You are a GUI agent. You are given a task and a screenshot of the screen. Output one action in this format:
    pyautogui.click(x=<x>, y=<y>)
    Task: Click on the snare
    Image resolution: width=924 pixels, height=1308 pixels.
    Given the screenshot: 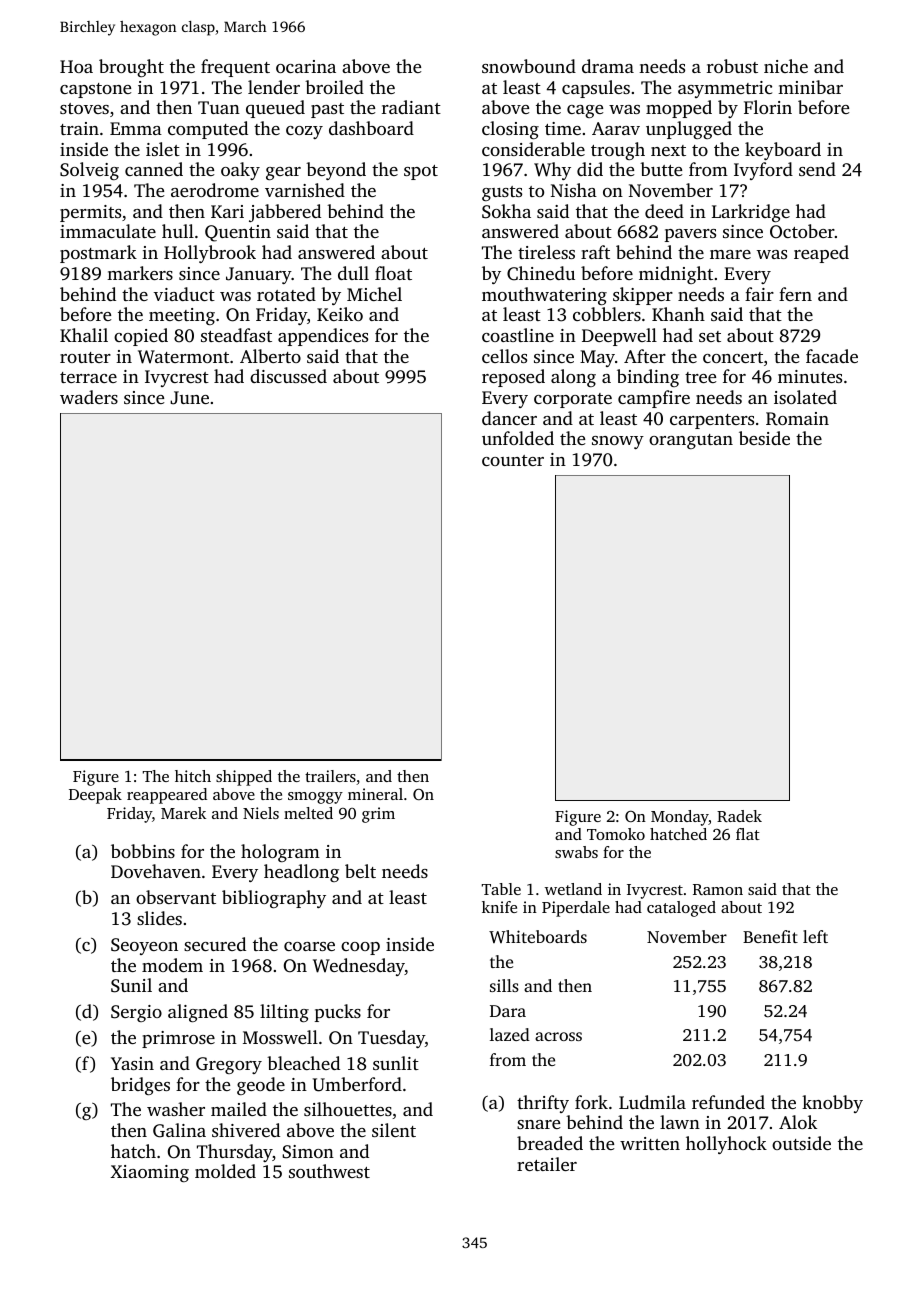 What is the action you would take?
    pyautogui.click(x=538, y=1124)
